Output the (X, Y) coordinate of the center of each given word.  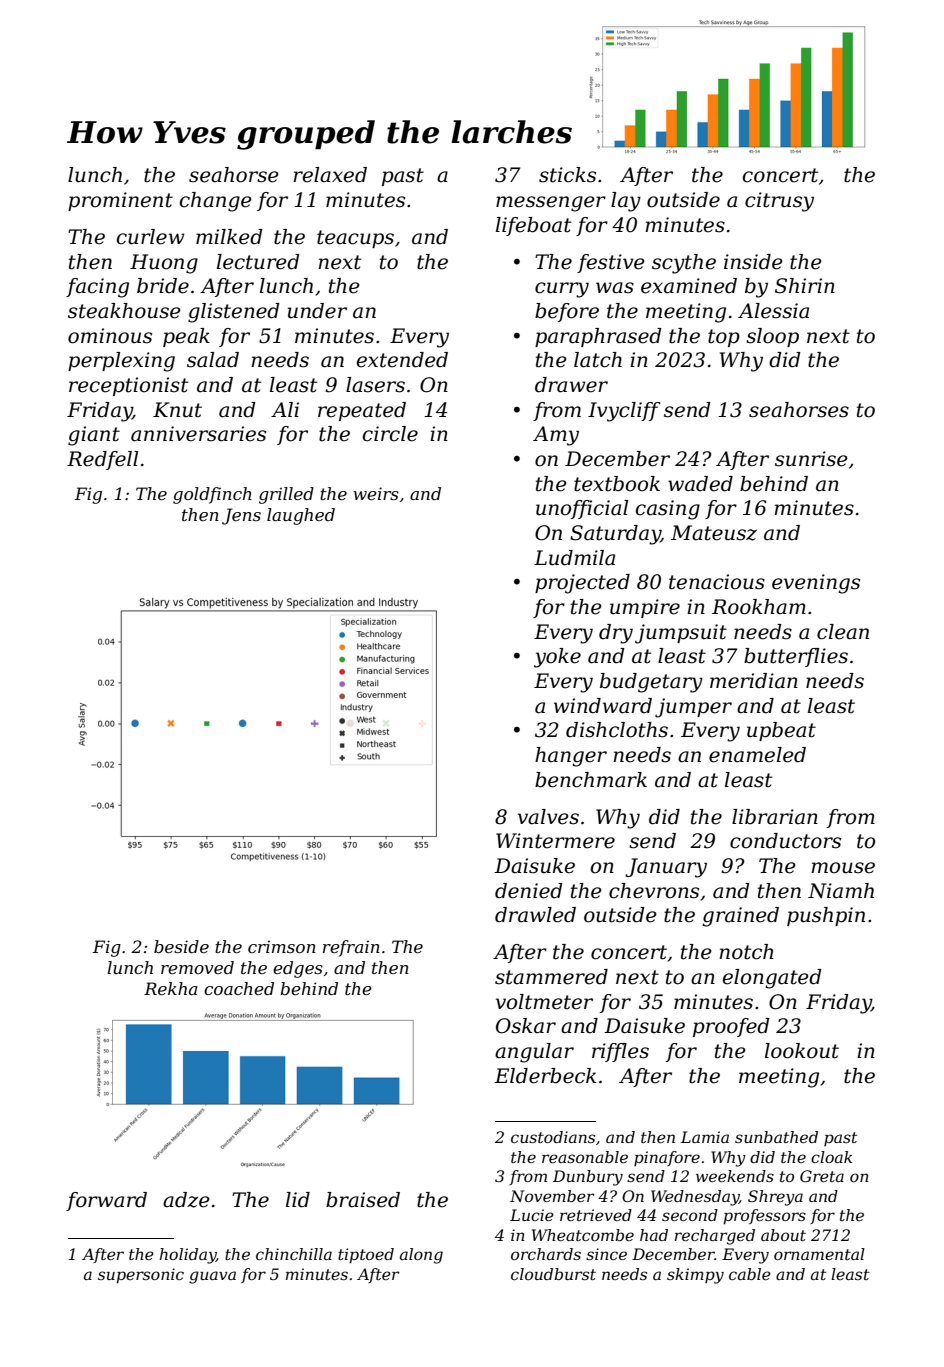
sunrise (811, 459)
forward (106, 1201)
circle (390, 434)
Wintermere (555, 841)
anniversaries (198, 434)
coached (239, 988)
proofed (731, 1027)
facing (97, 288)
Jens (241, 516)
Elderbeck (545, 1076)
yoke (557, 658)
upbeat (781, 731)
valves (548, 817)
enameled (757, 755)
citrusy (779, 202)
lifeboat (533, 226)
